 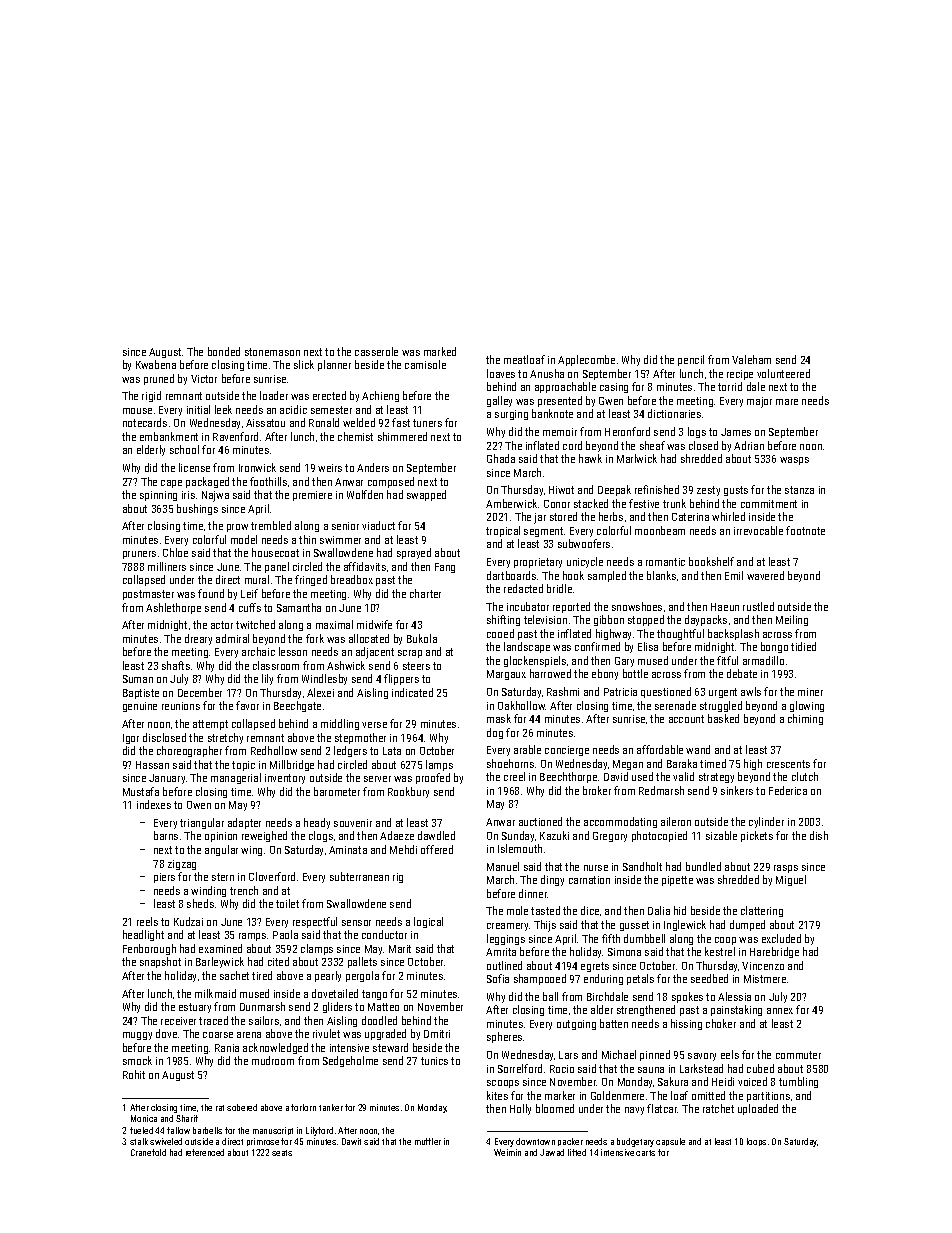 What do you see at coordinates (152, 765) in the screenshot?
I see `Hassan` at bounding box center [152, 765].
